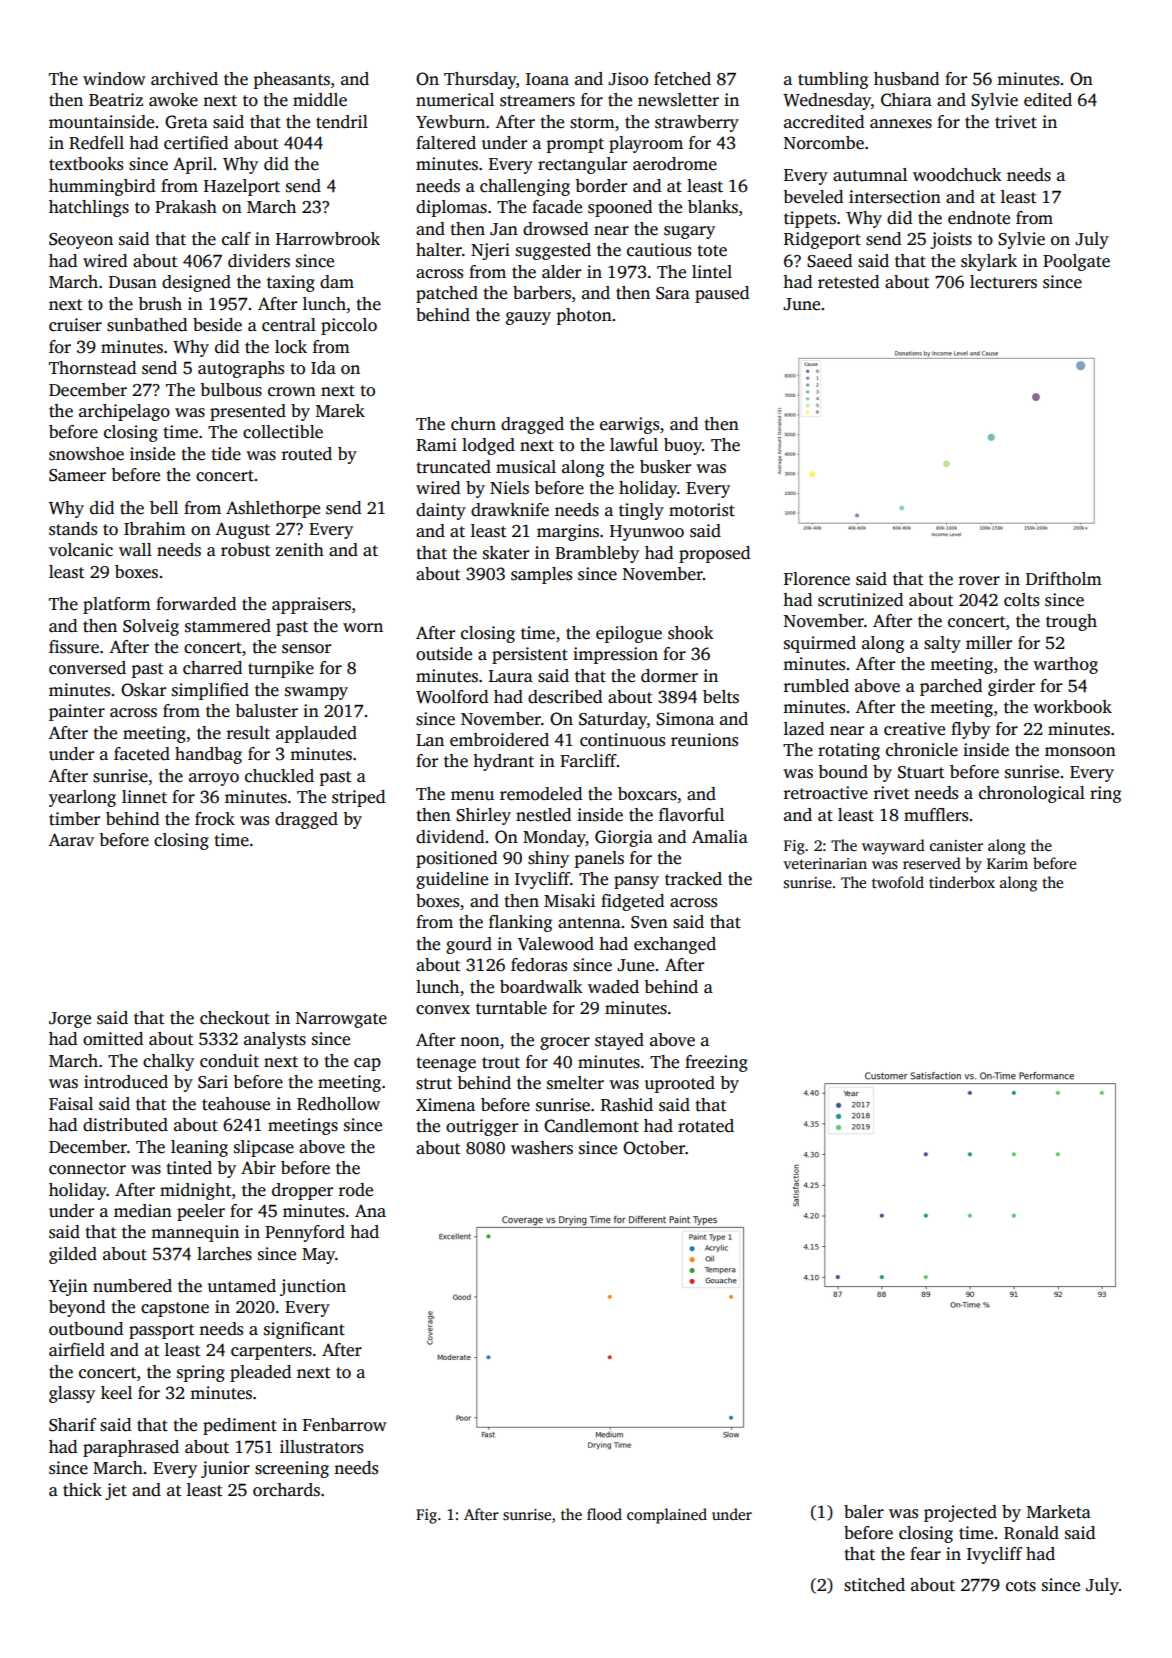 This document has width=1172, height=1658. I want to click on frock, so click(215, 819).
